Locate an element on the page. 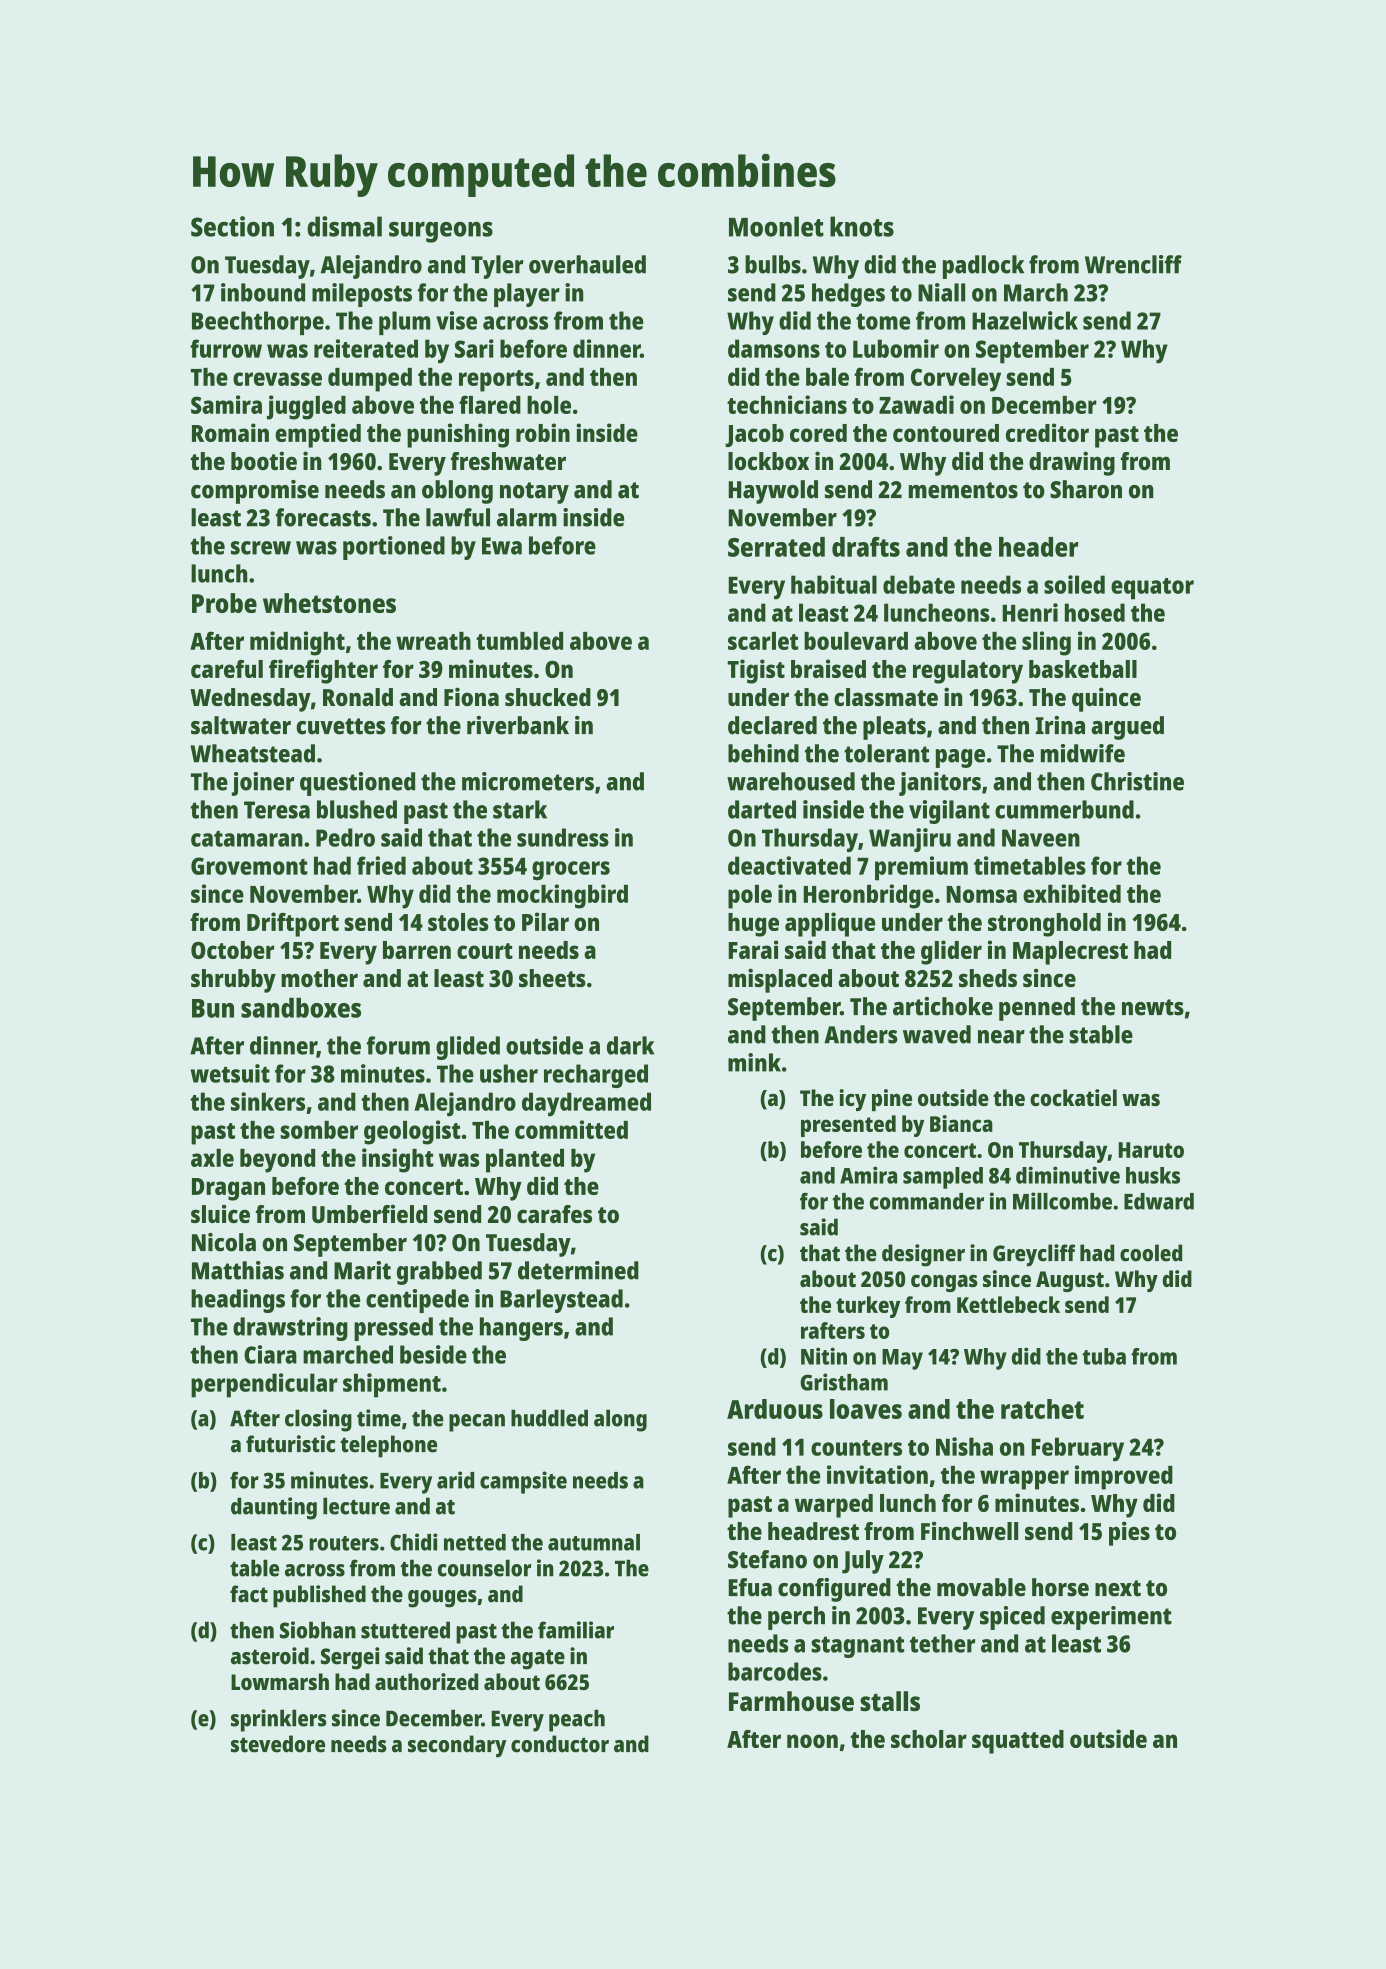  Beechthorpe is located at coordinates (258, 323).
